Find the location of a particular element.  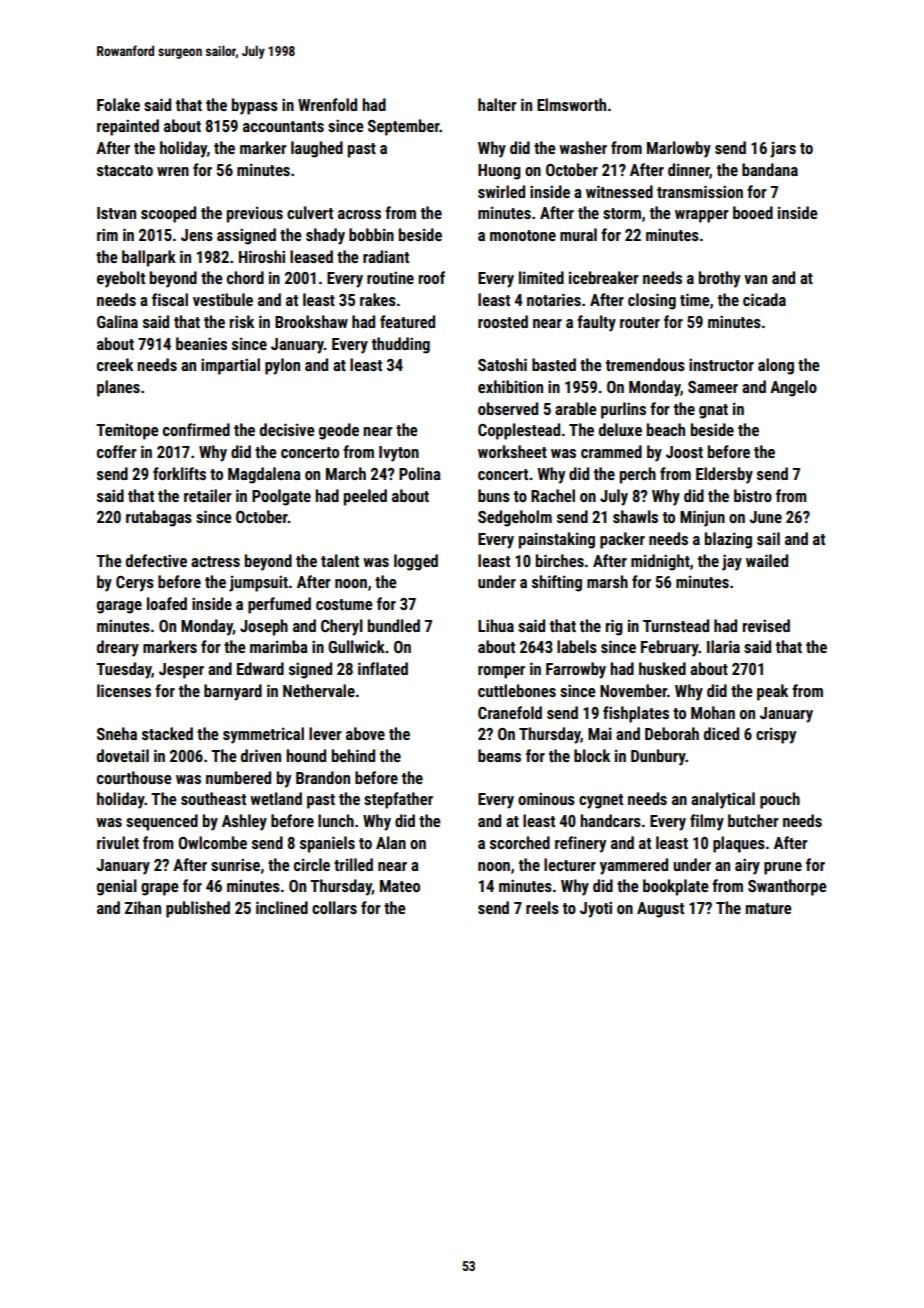

jay is located at coordinates (732, 562).
